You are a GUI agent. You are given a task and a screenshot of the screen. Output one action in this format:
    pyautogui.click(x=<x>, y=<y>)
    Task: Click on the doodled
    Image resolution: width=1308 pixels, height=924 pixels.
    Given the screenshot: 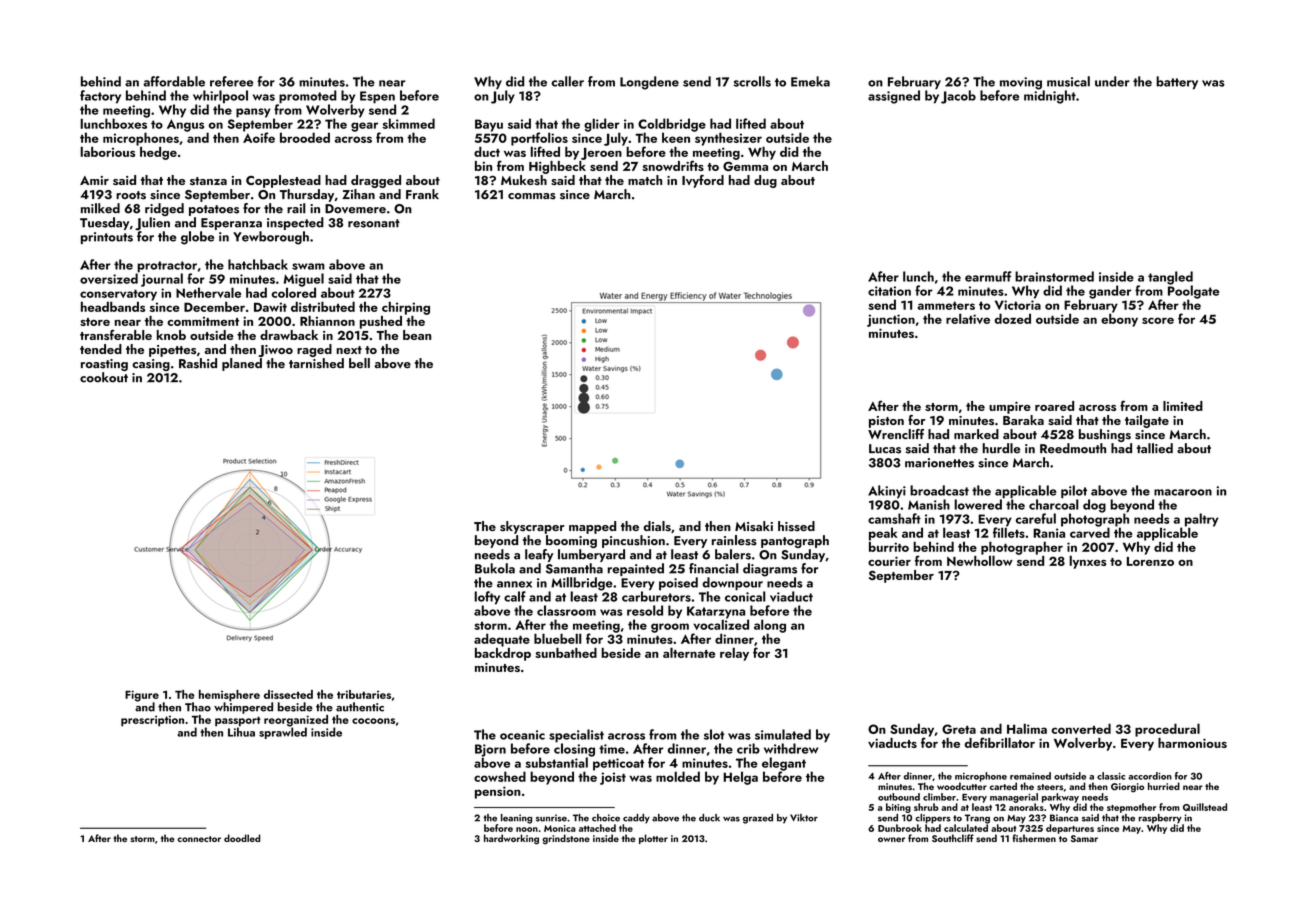 What is the action you would take?
    pyautogui.click(x=242, y=838)
